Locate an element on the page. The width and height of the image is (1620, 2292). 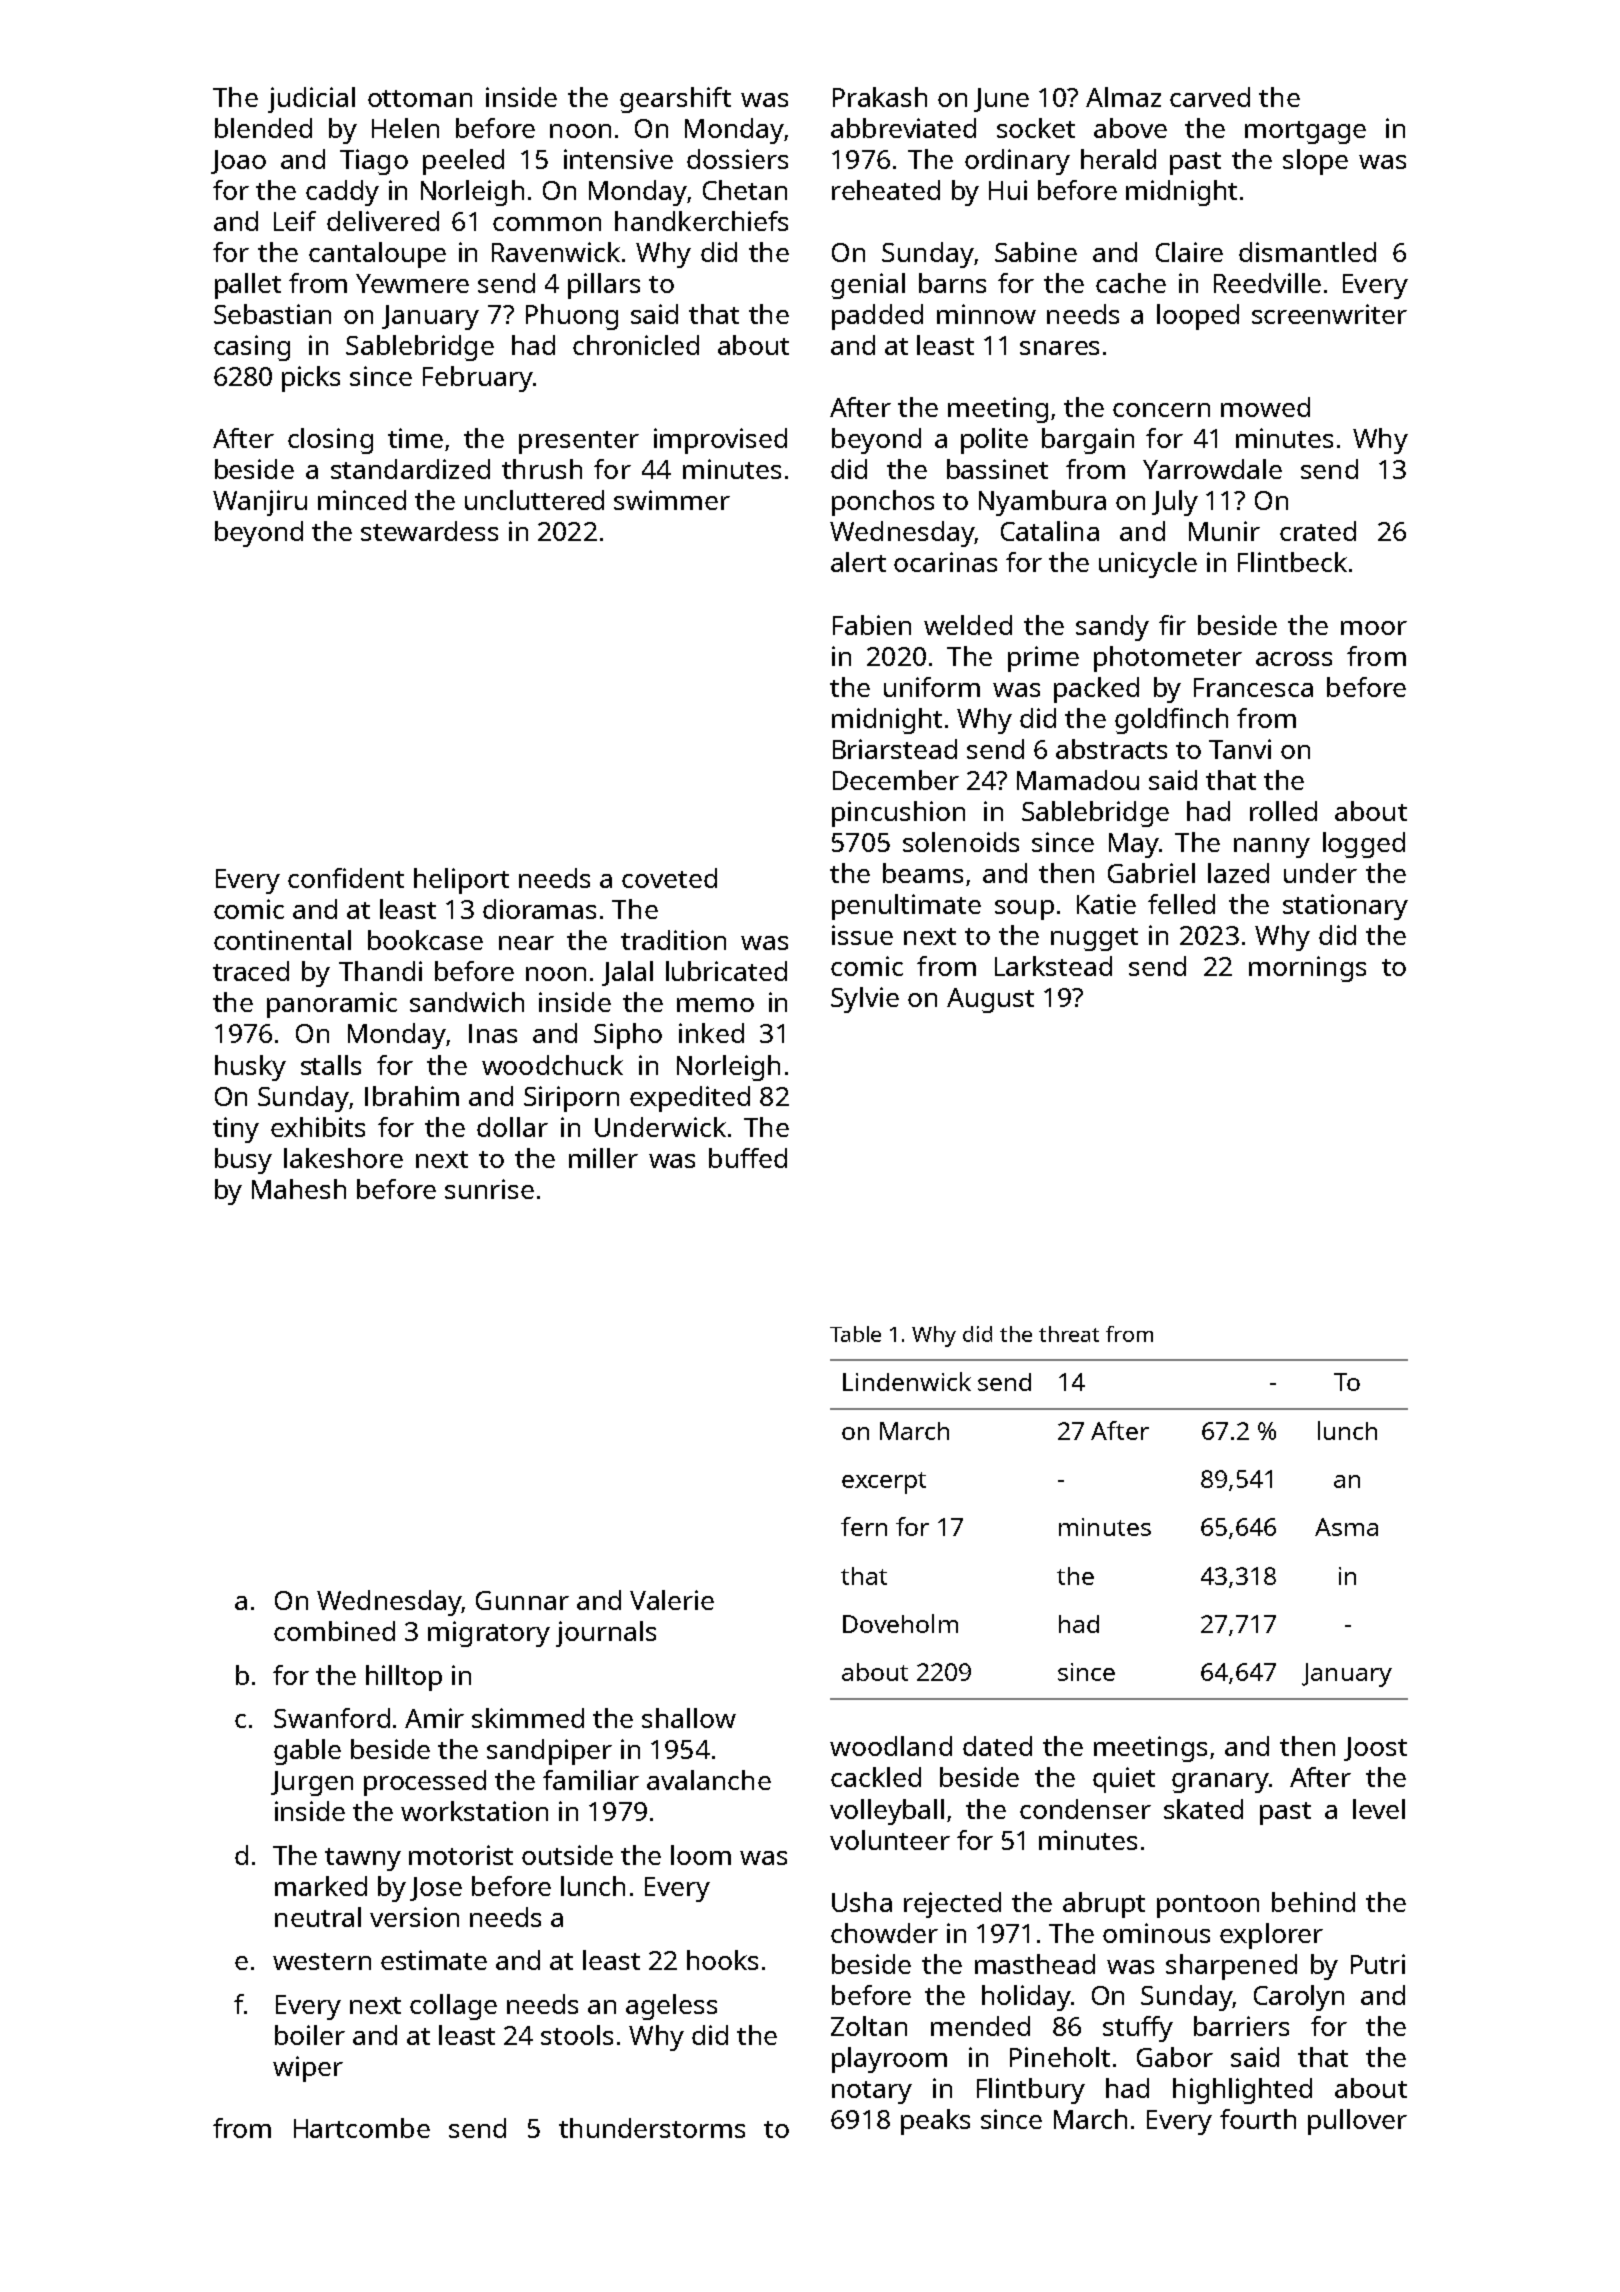
threat is located at coordinates (1069, 1334).
